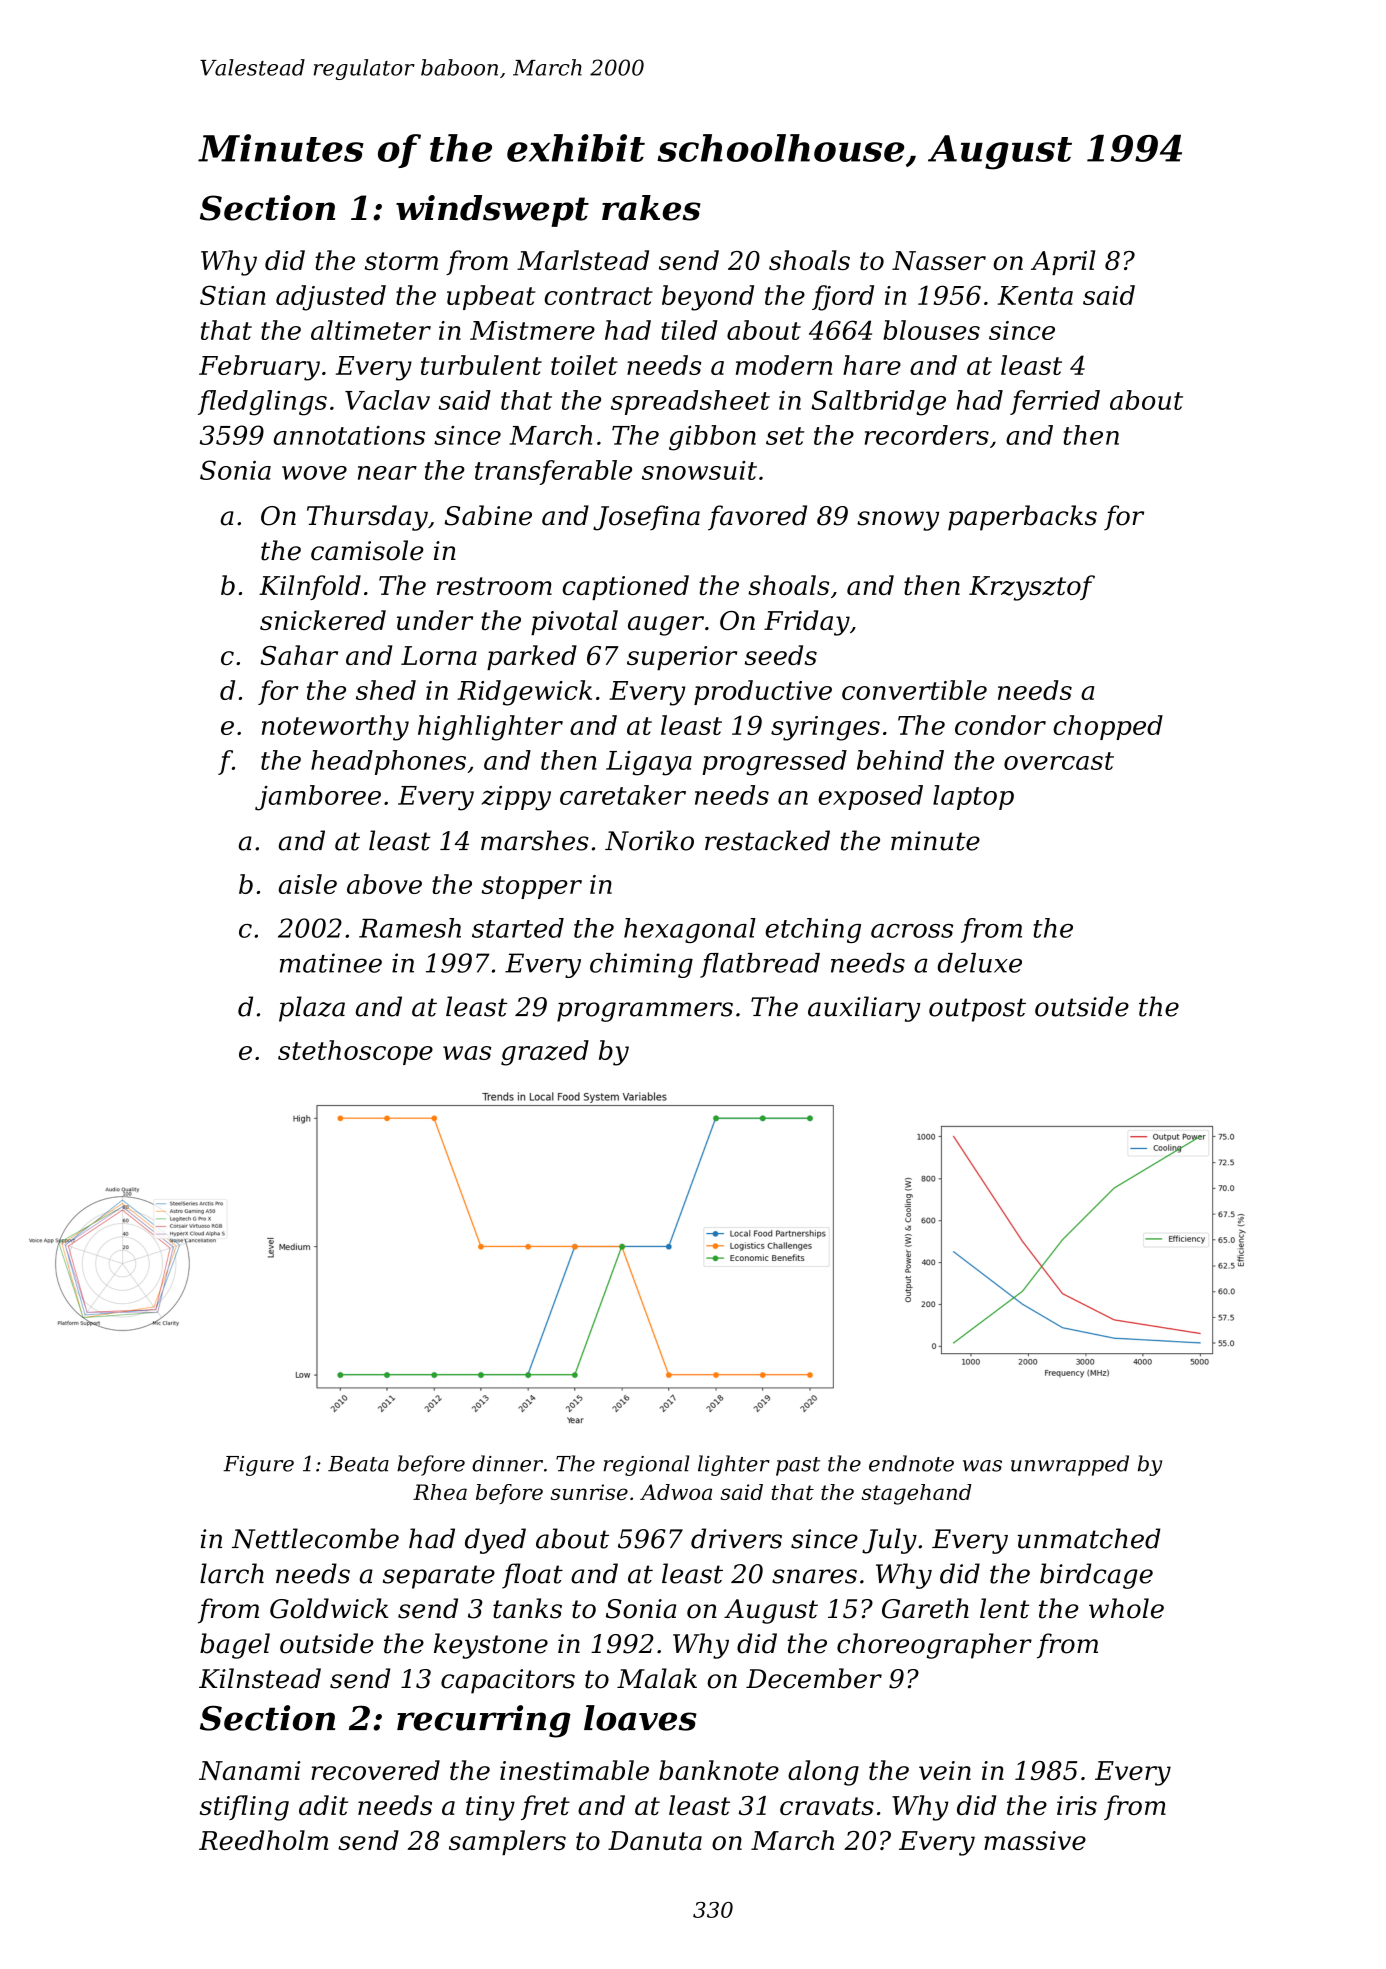  Describe the element at coordinates (651, 208) in the image. I see `rakes` at that location.
